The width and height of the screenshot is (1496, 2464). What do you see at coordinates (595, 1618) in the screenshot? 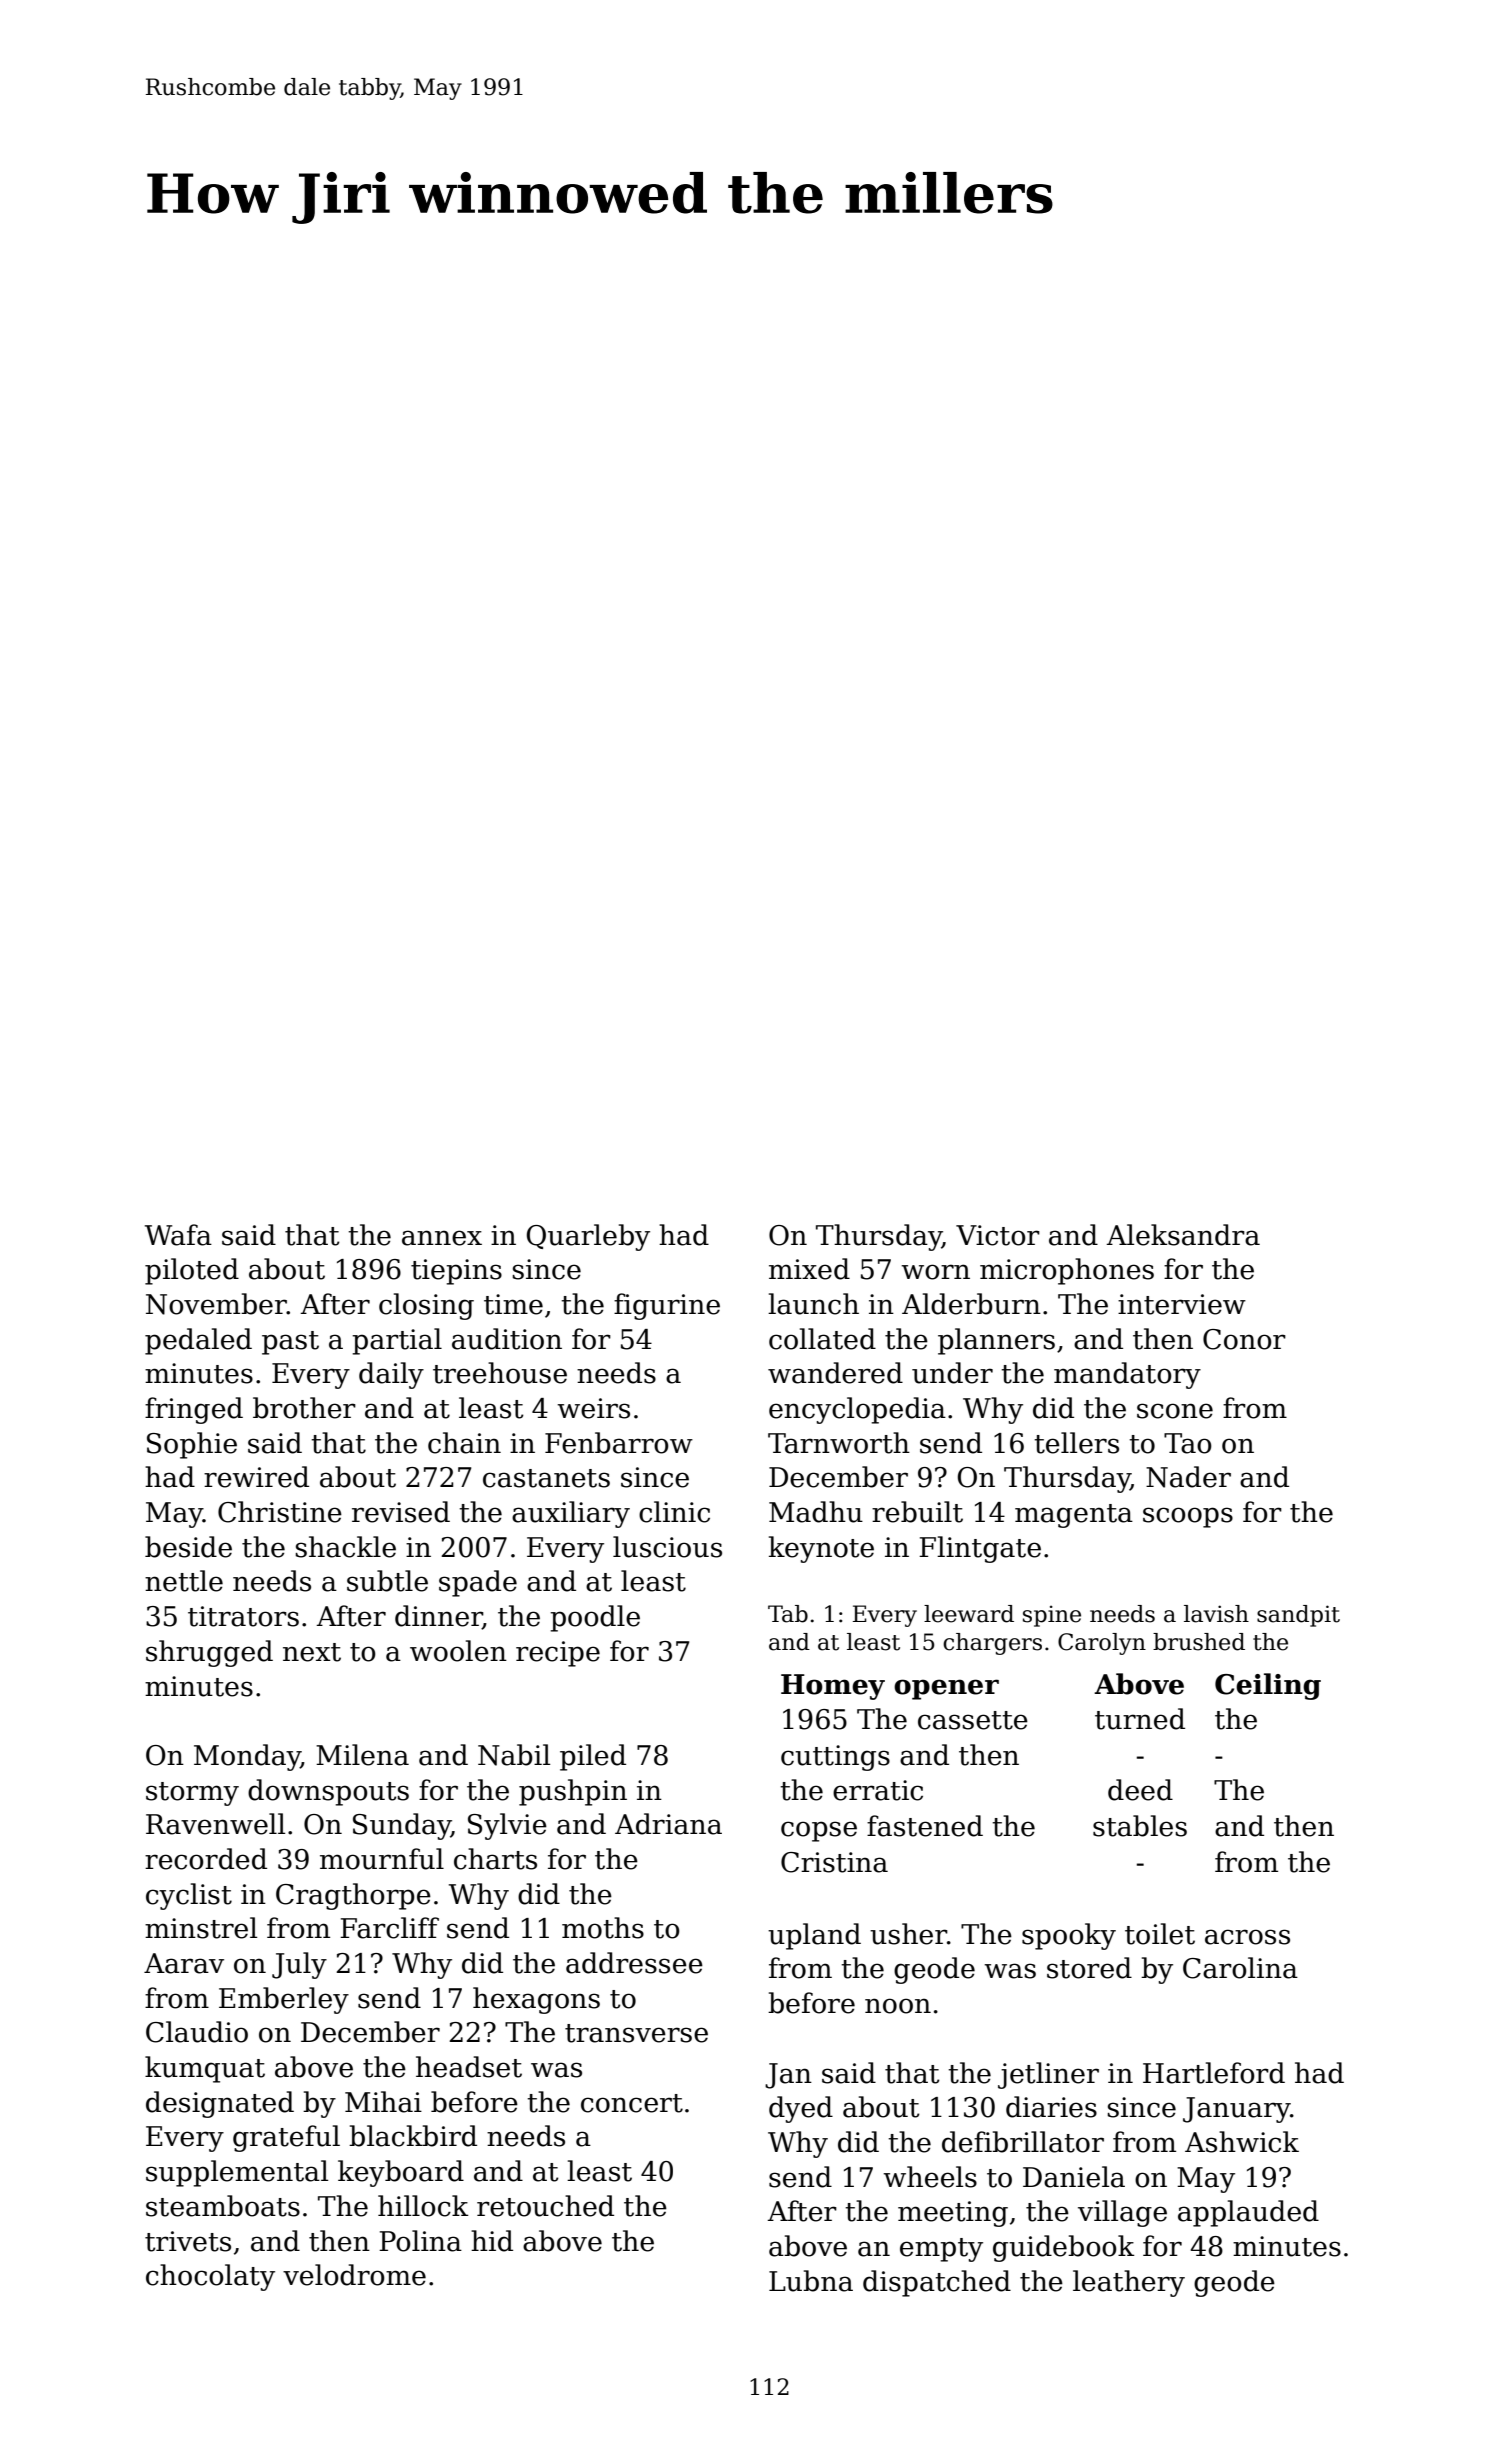
I see `poodle` at bounding box center [595, 1618].
